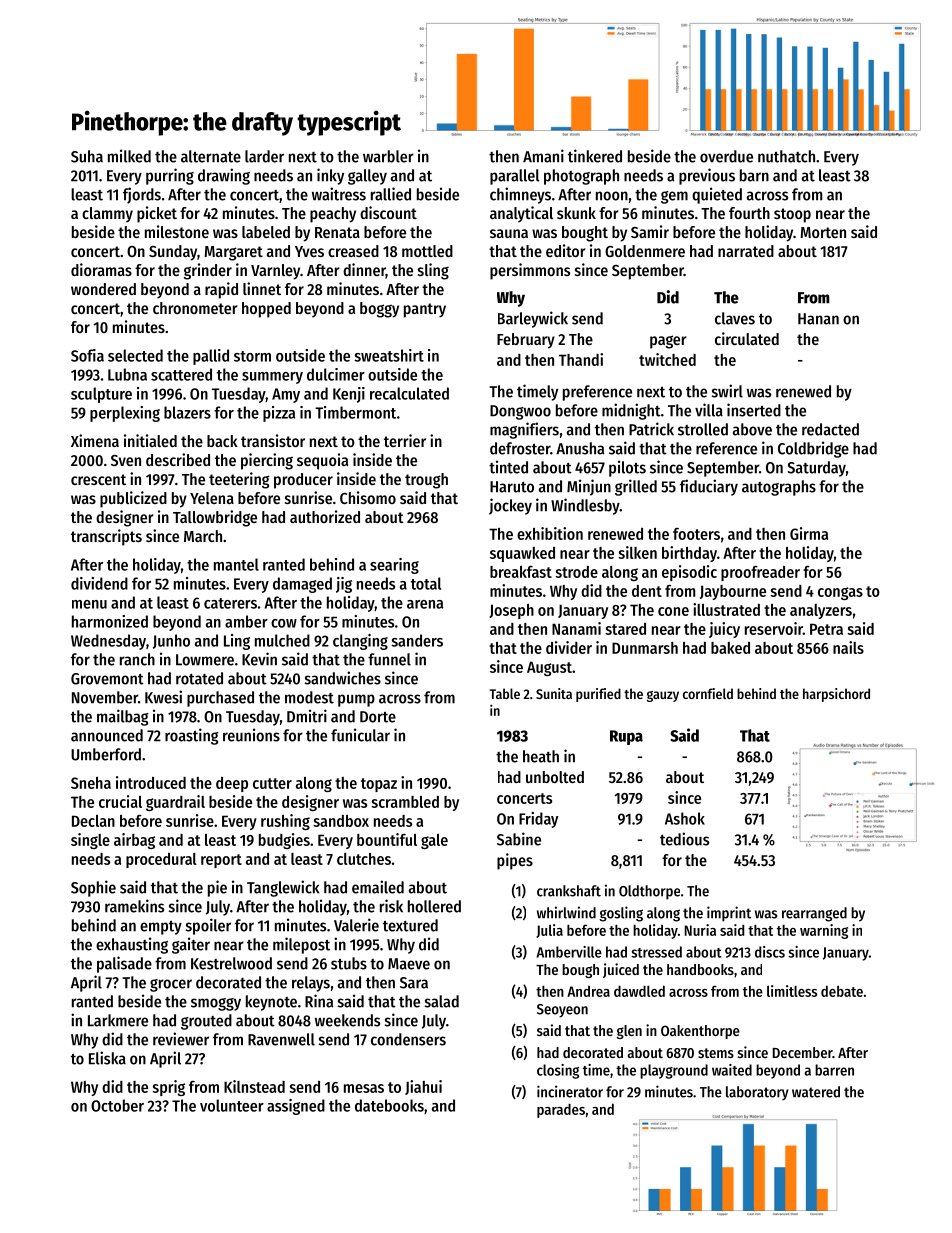 The image size is (952, 1233). I want to click on laboratory, so click(757, 1093).
